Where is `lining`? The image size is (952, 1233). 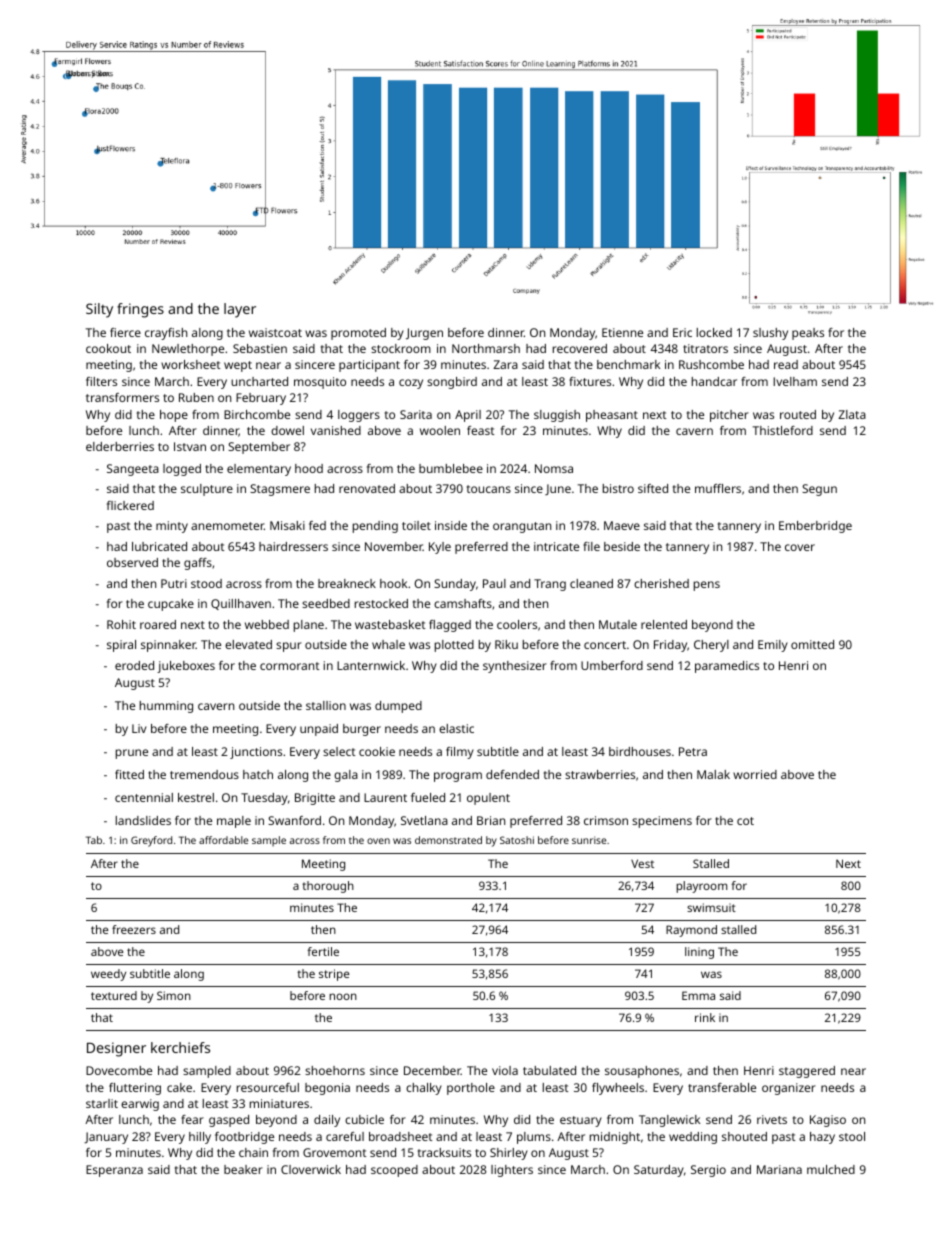
lining is located at coordinates (699, 953).
